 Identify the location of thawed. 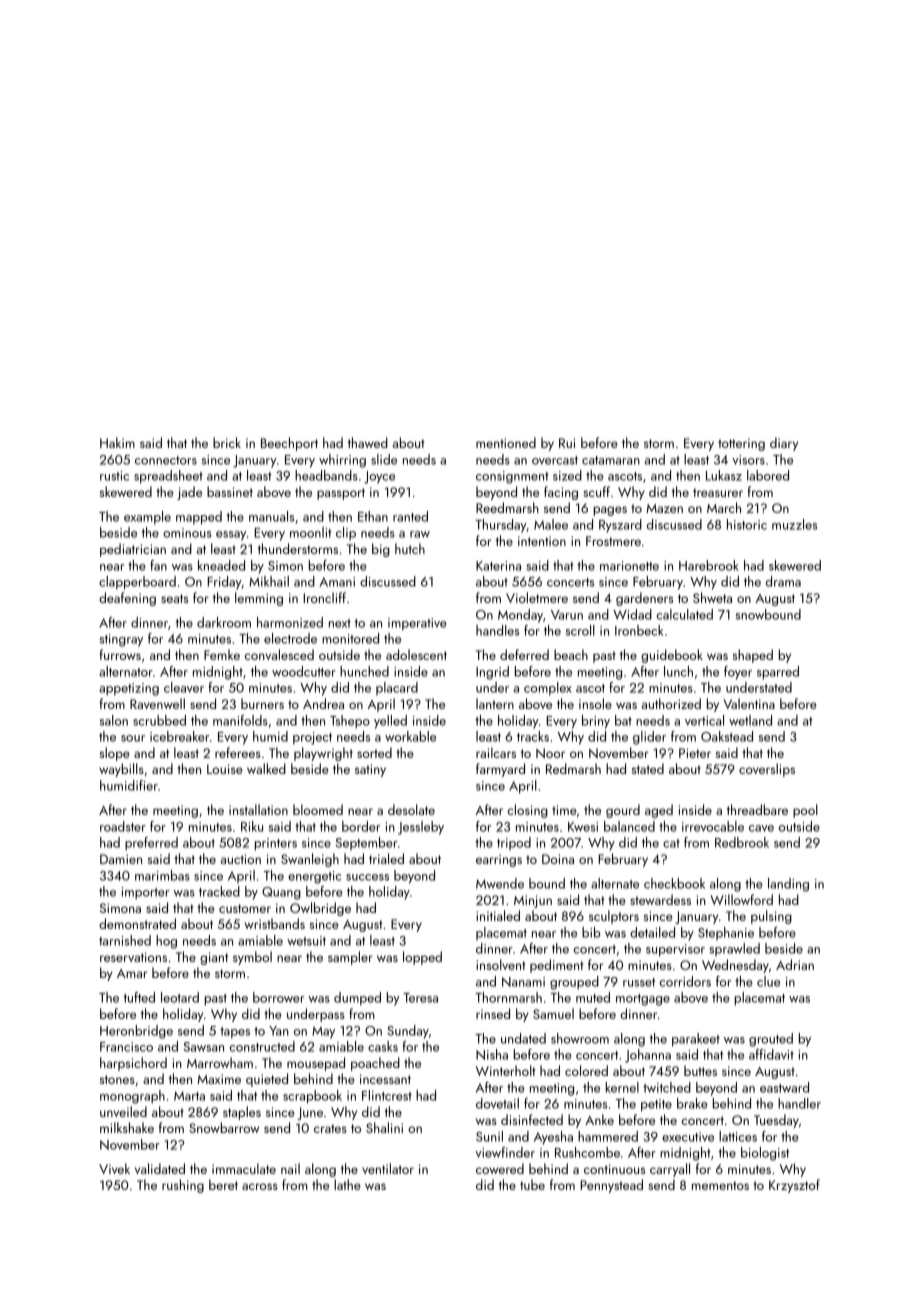
(368, 442).
